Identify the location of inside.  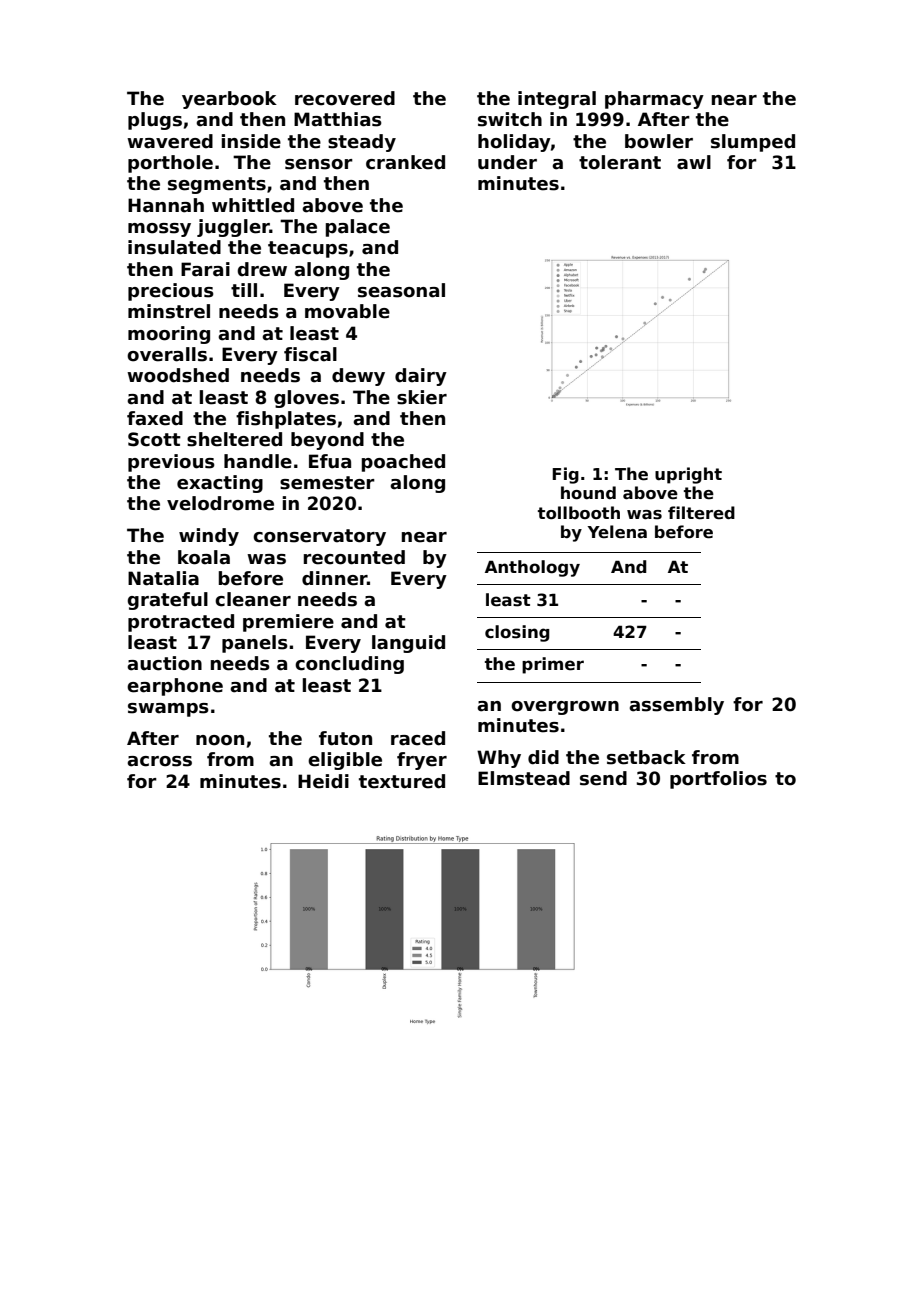
(251, 141).
